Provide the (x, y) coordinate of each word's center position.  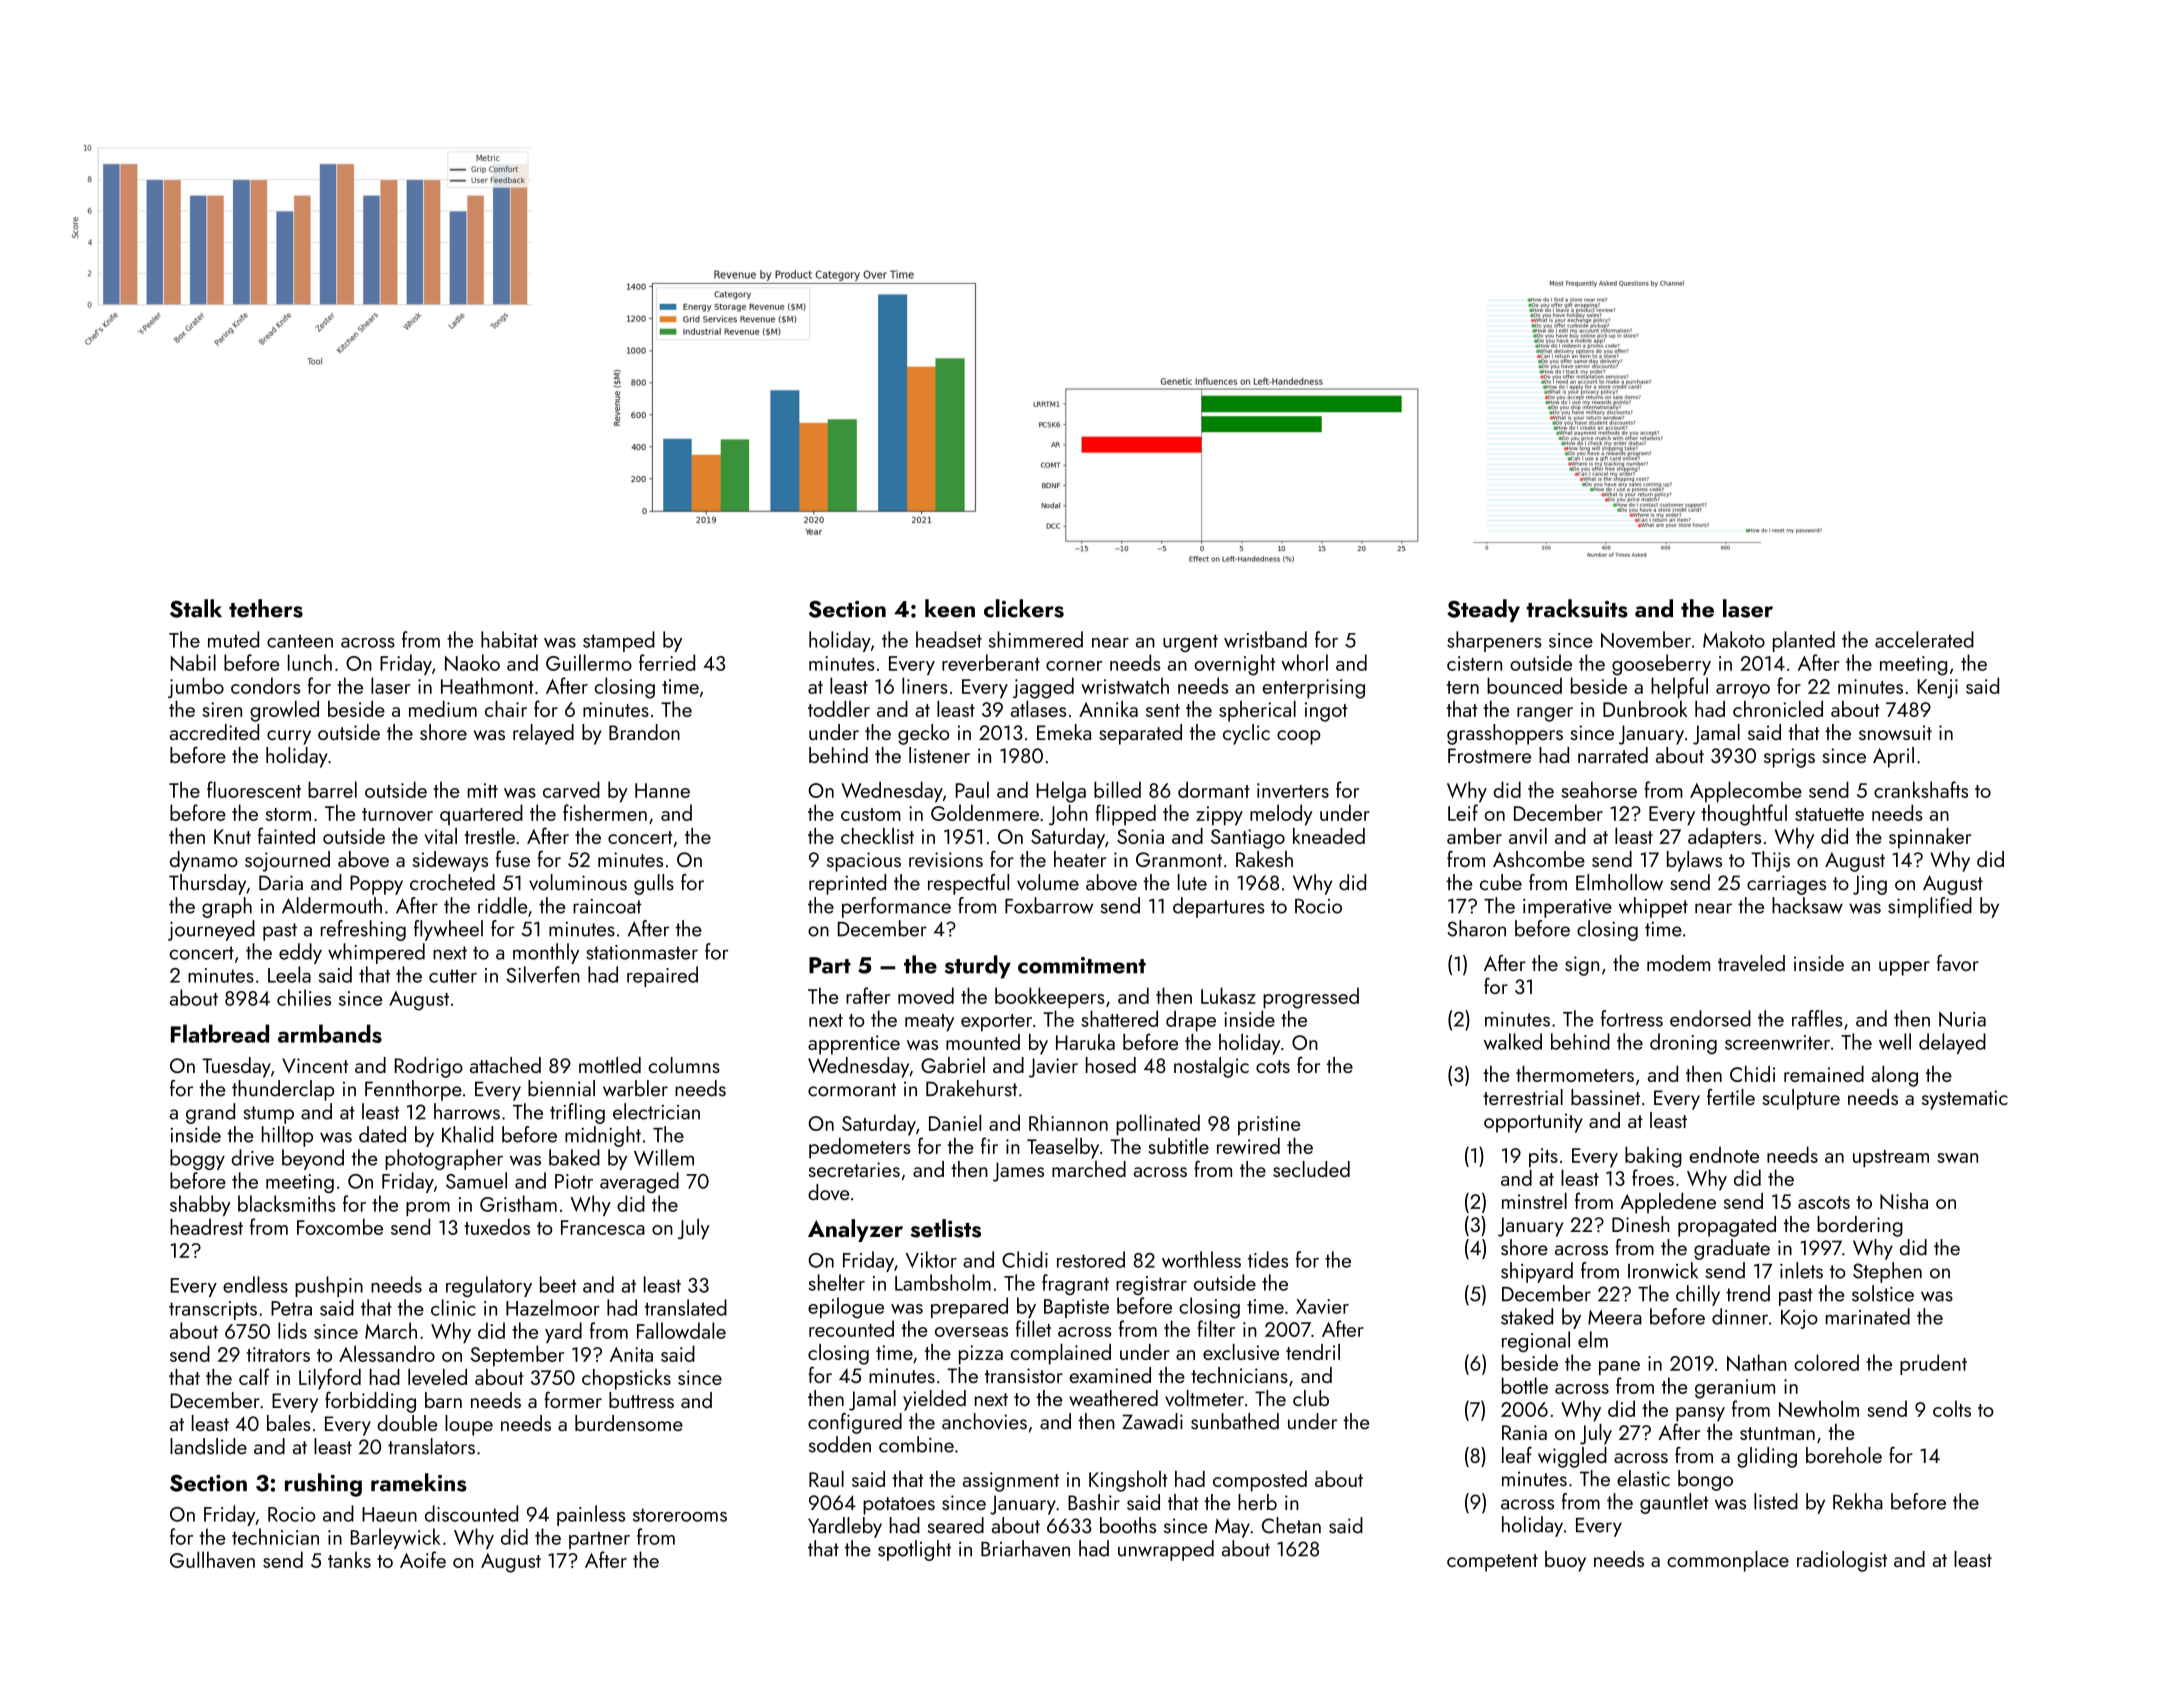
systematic (1965, 1100)
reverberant (991, 662)
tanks (349, 1559)
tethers (266, 608)
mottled (610, 1065)
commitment (1082, 965)
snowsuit (1895, 732)
